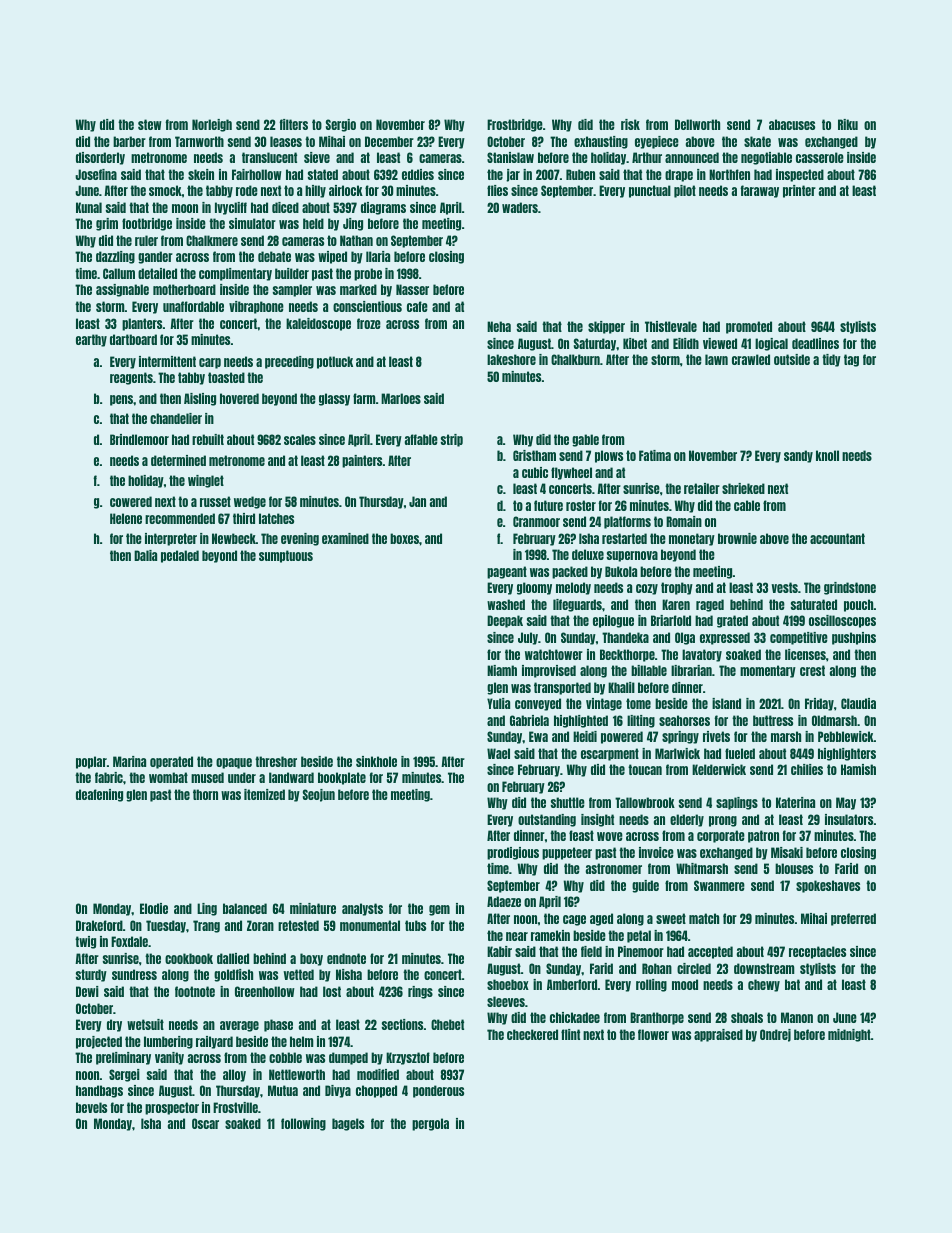 This page has width=952, height=1233. What do you see at coordinates (256, 307) in the page?
I see `vibraphone` at bounding box center [256, 307].
